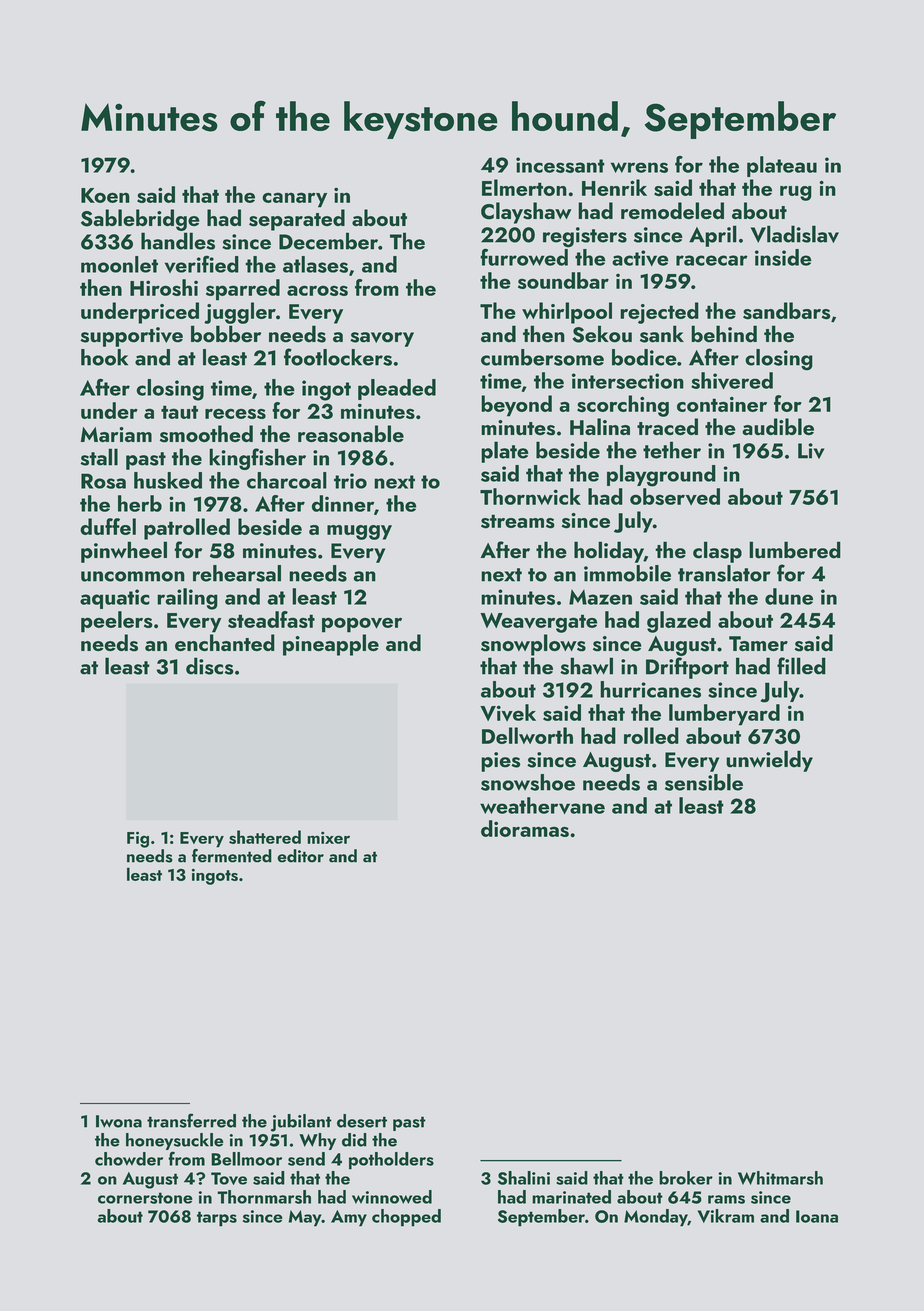  I want to click on dioramas, so click(525, 828).
